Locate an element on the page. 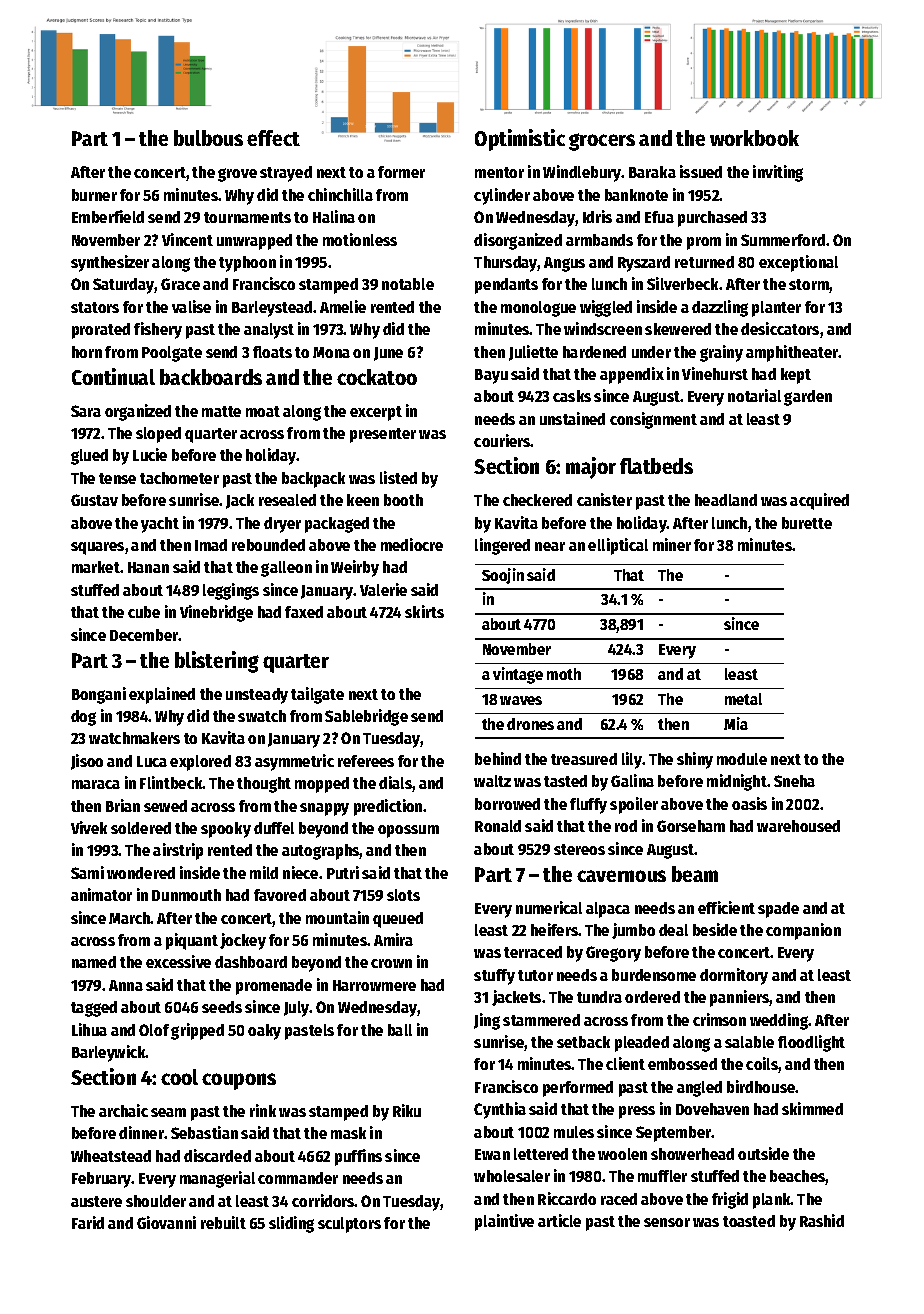  lily is located at coordinates (632, 760).
